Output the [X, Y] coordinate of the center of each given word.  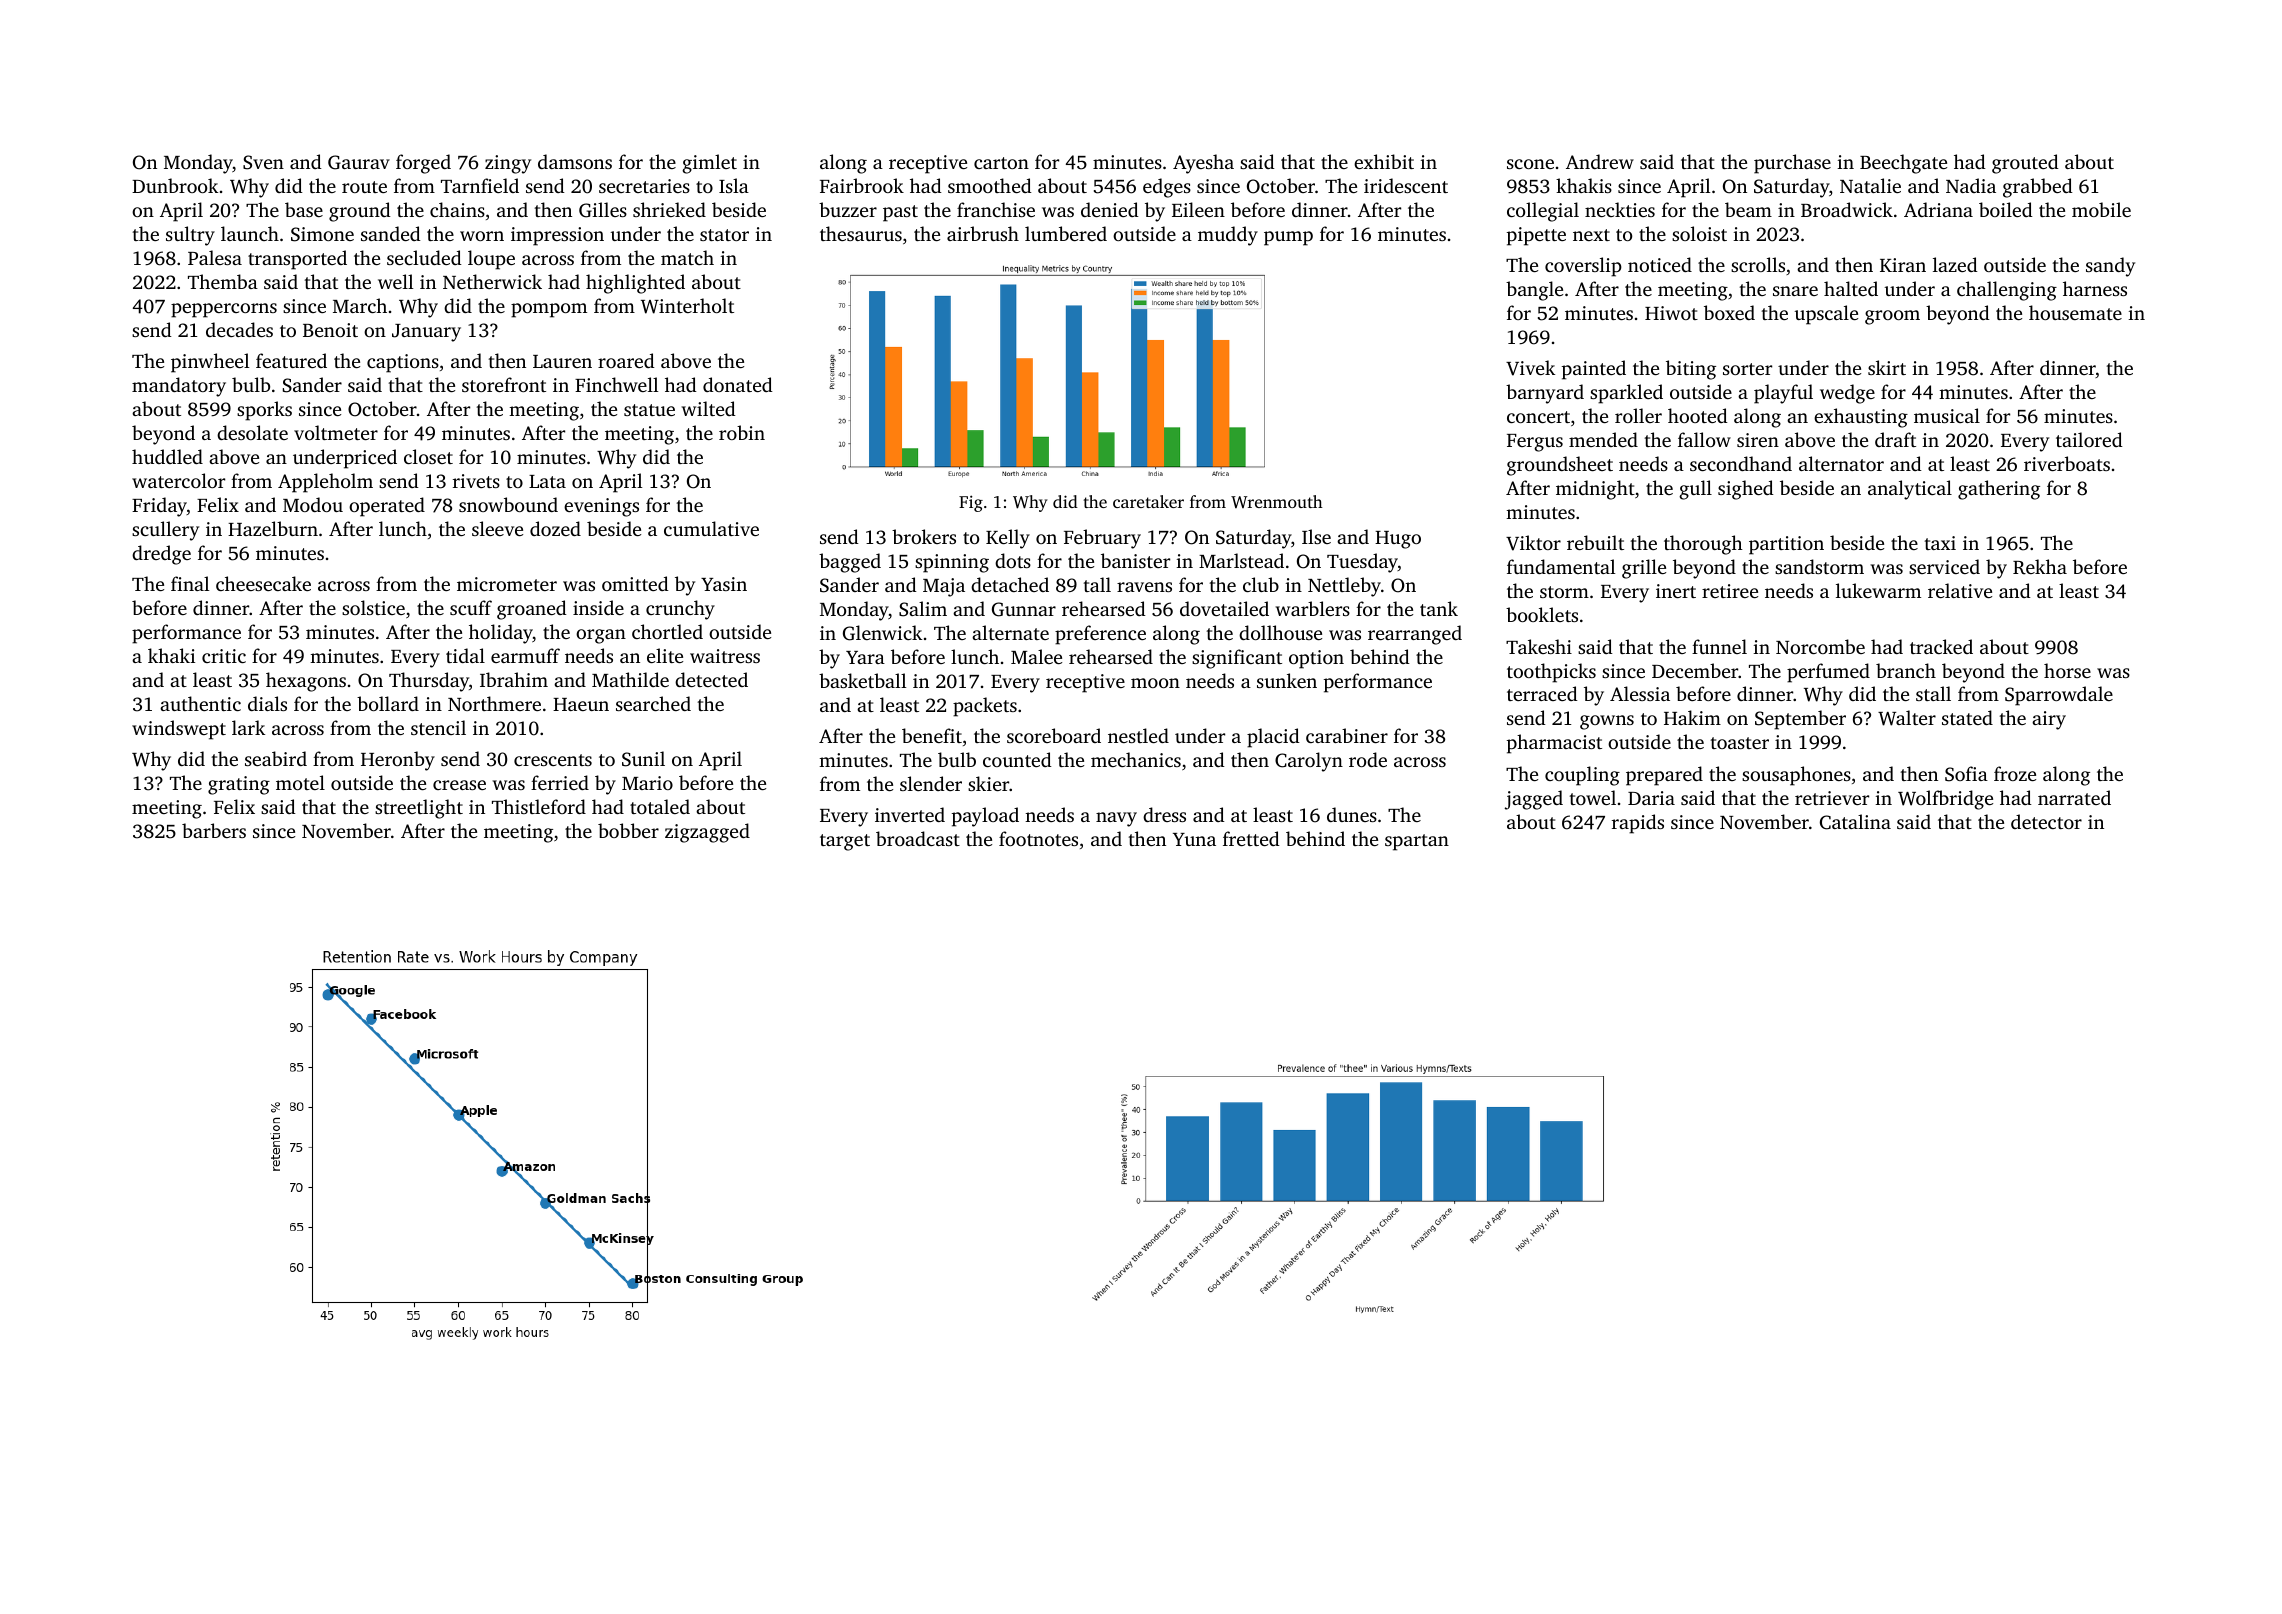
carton [1001, 163]
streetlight [419, 809]
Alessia [1640, 693]
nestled [1138, 735]
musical [1947, 415]
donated [738, 384]
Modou [313, 504]
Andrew [1600, 161]
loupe [491, 260]
